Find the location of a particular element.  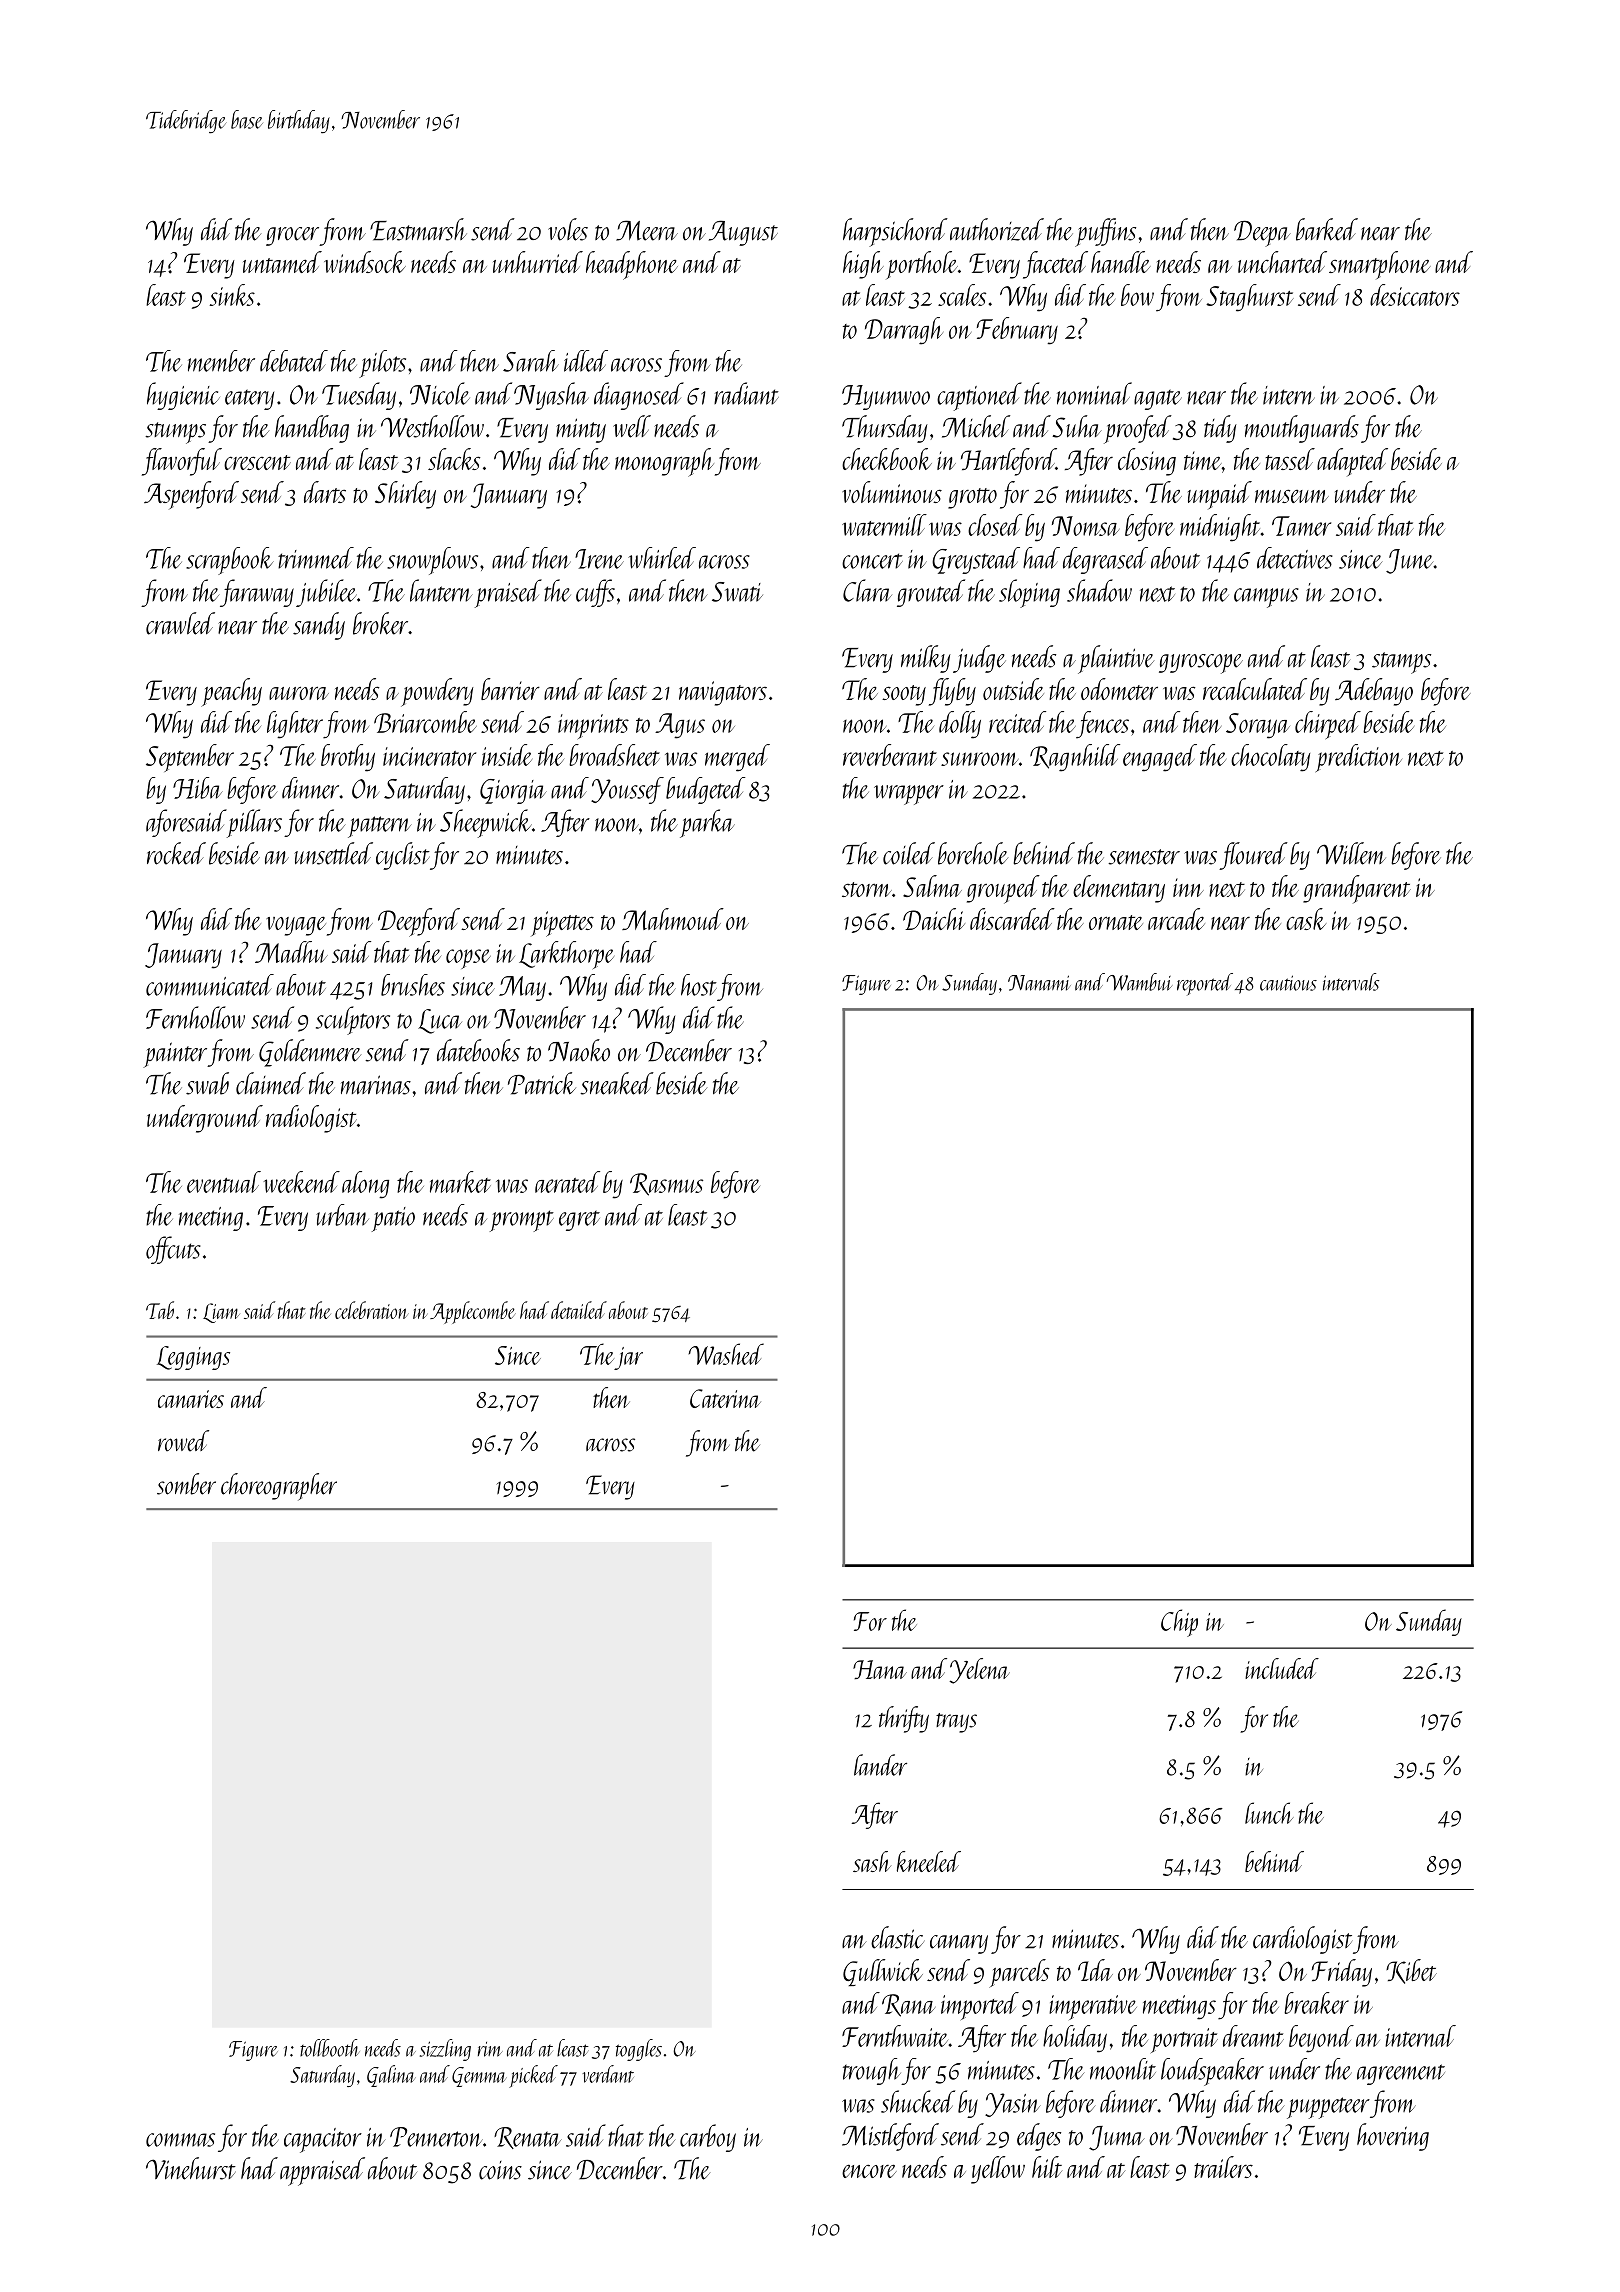

grocer is located at coordinates (292, 236).
